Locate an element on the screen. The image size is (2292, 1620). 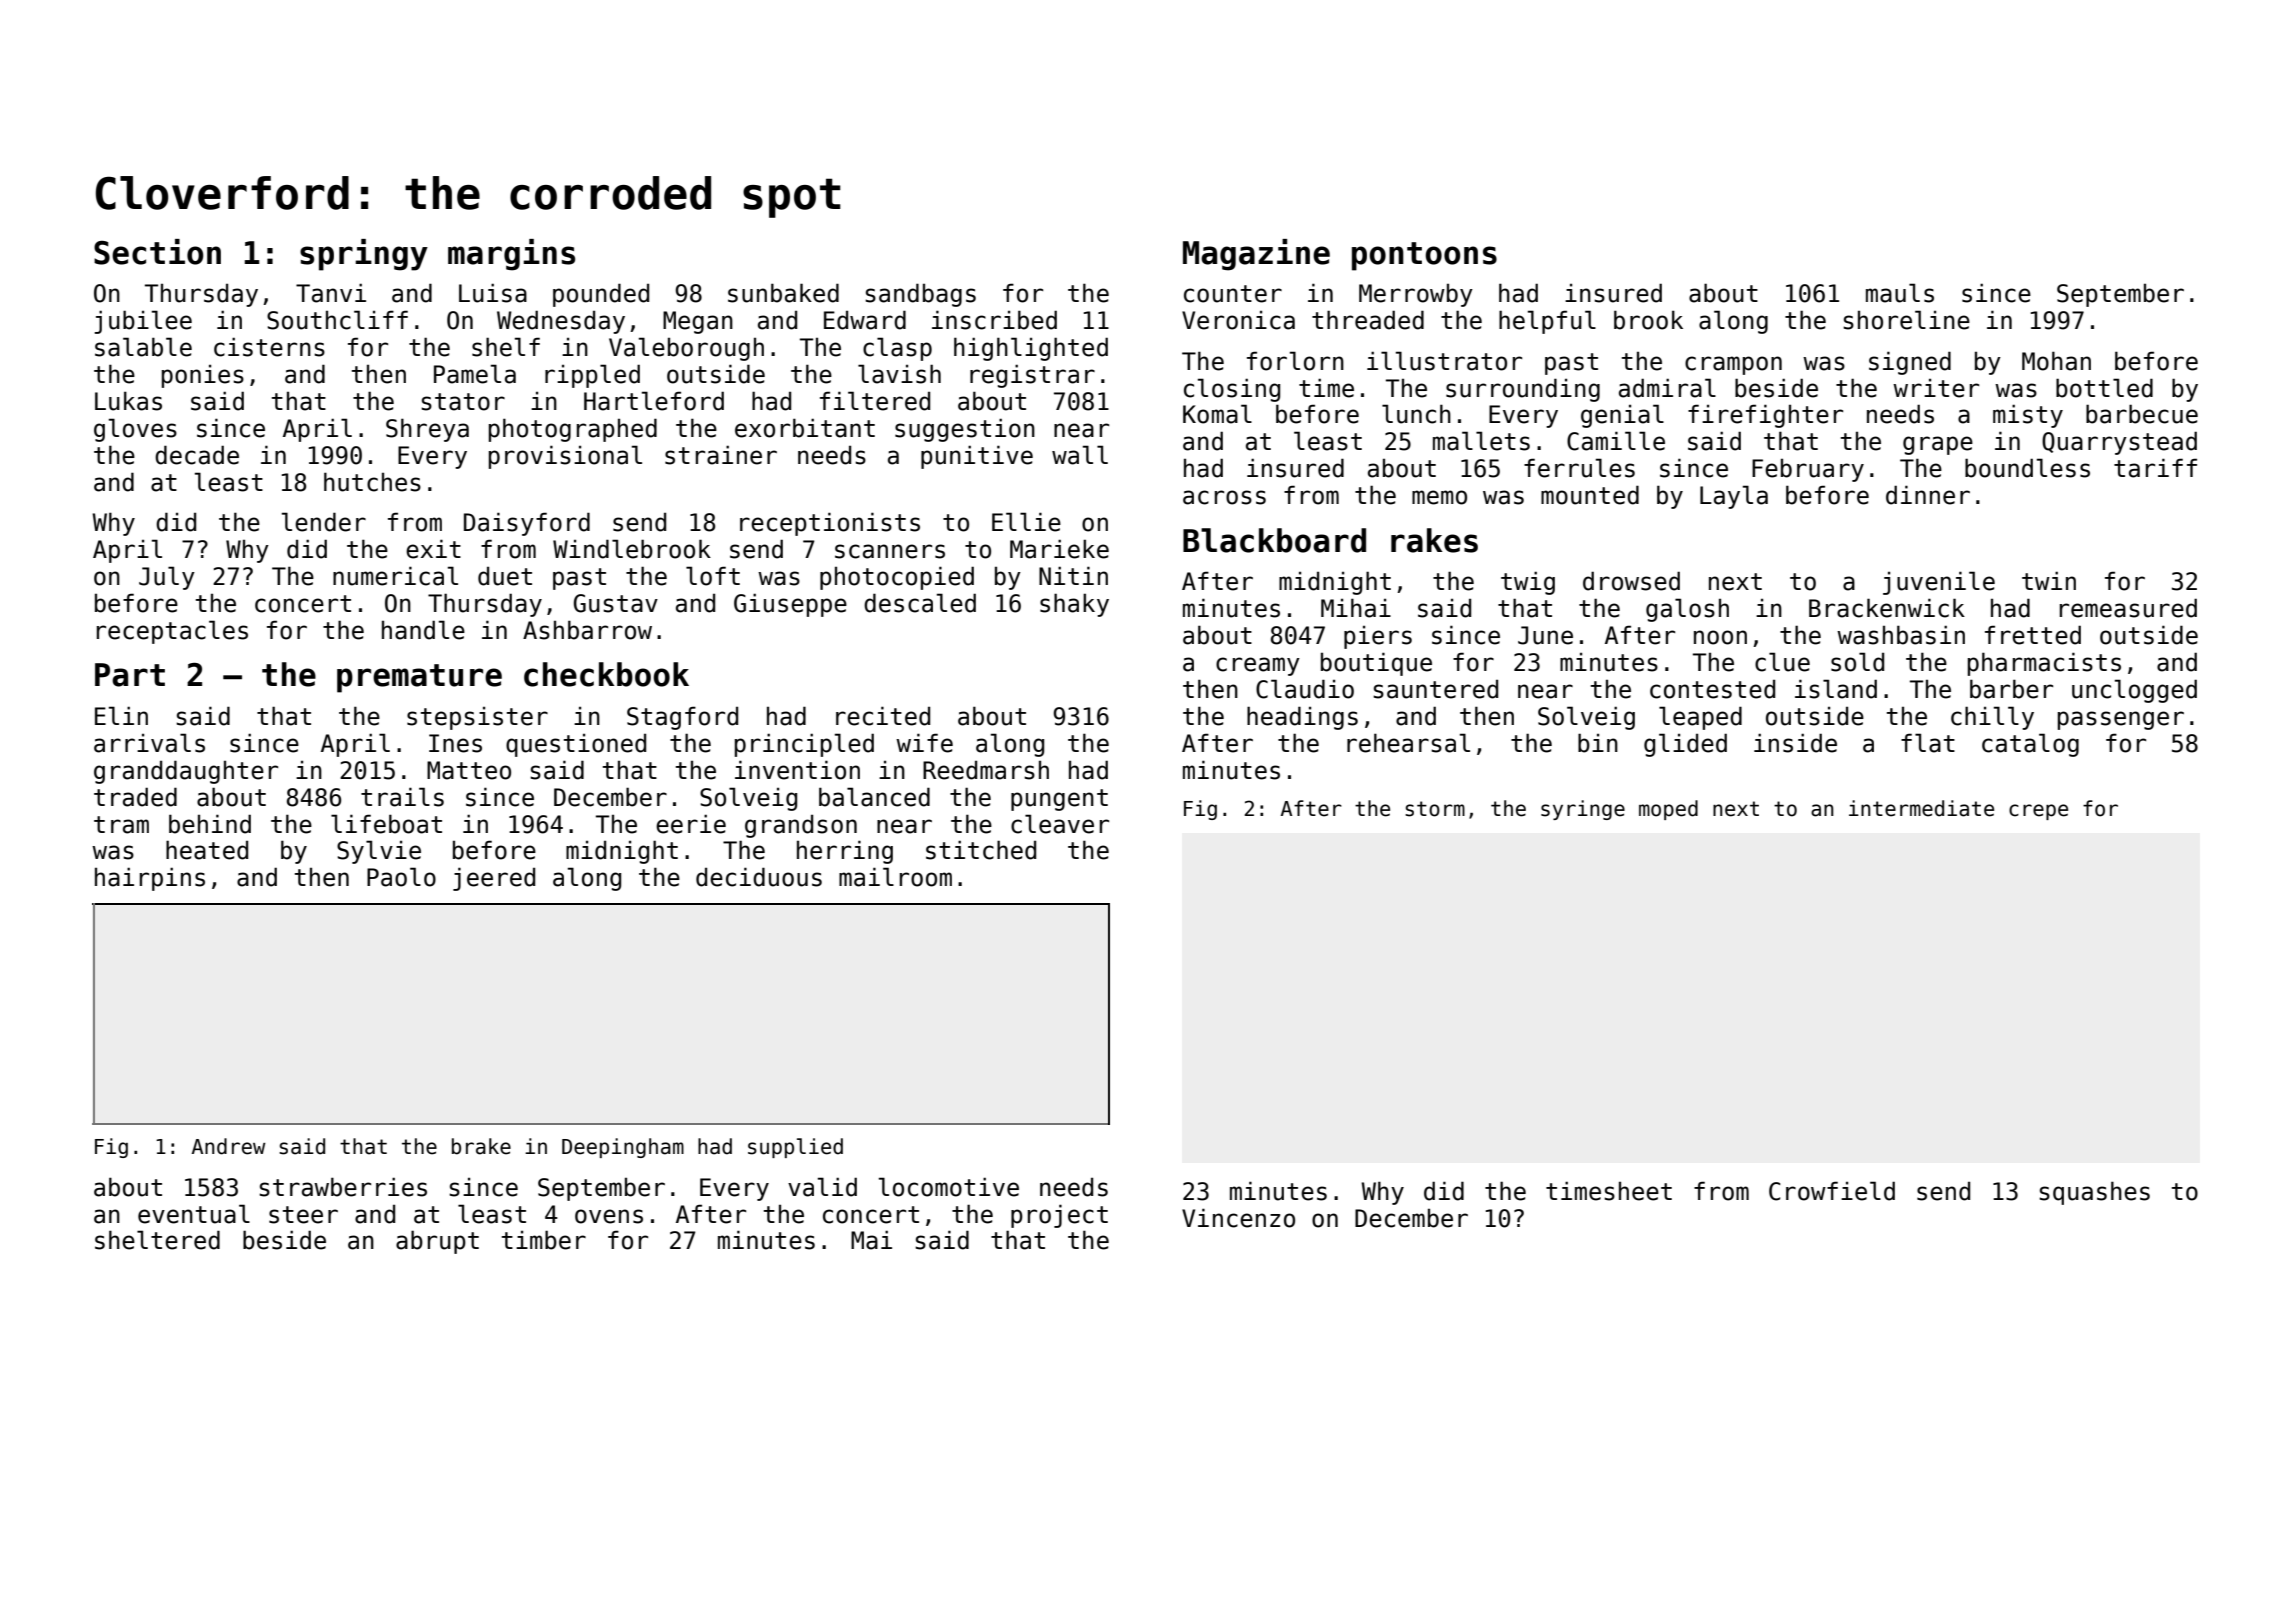
springy is located at coordinates (364, 255).
